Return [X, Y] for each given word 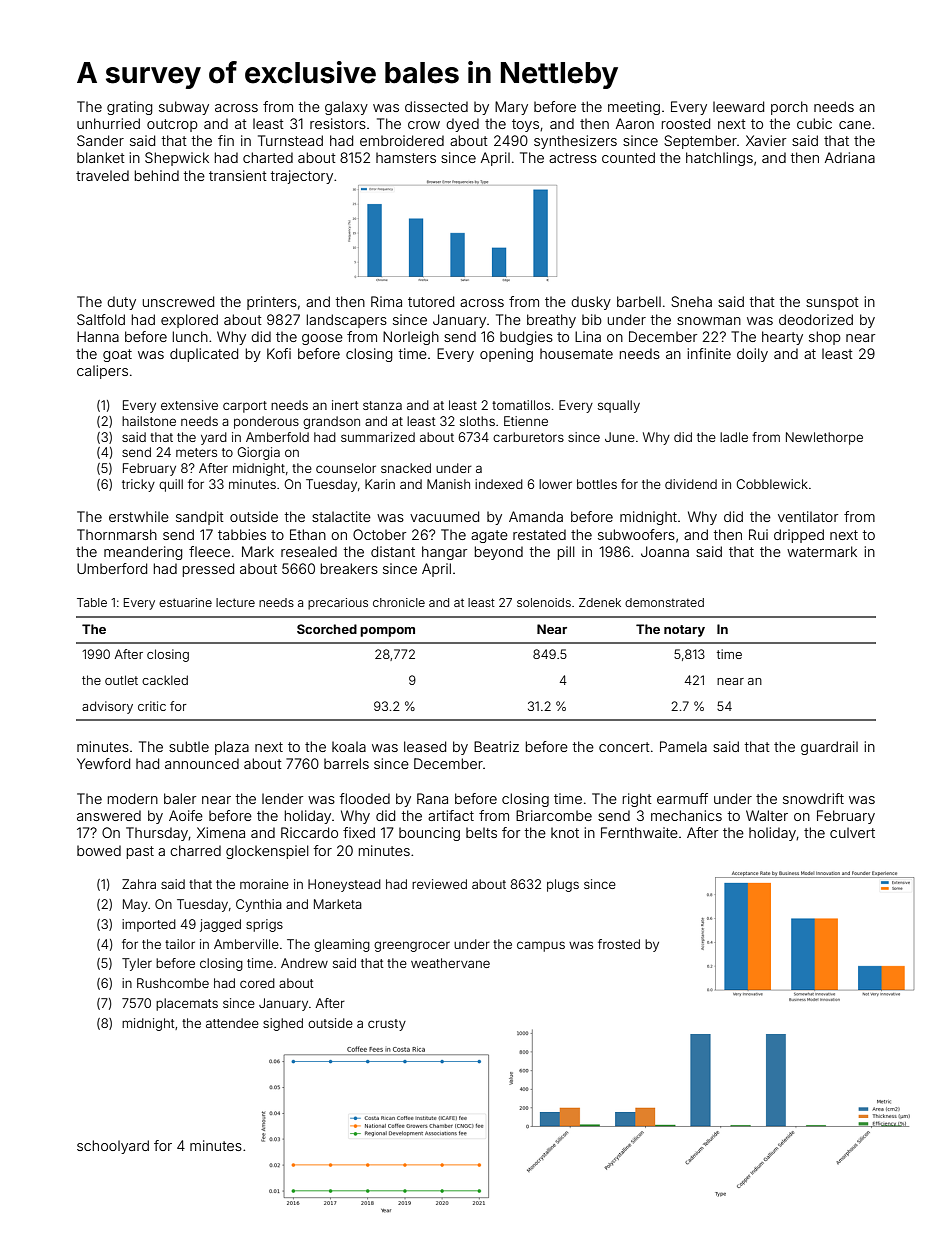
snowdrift [813, 798]
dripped [799, 536]
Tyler [137, 964]
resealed [309, 551]
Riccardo [309, 832]
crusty [387, 1025]
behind [157, 175]
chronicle [399, 602]
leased [425, 746]
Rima [386, 301]
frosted [619, 944]
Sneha [691, 301]
